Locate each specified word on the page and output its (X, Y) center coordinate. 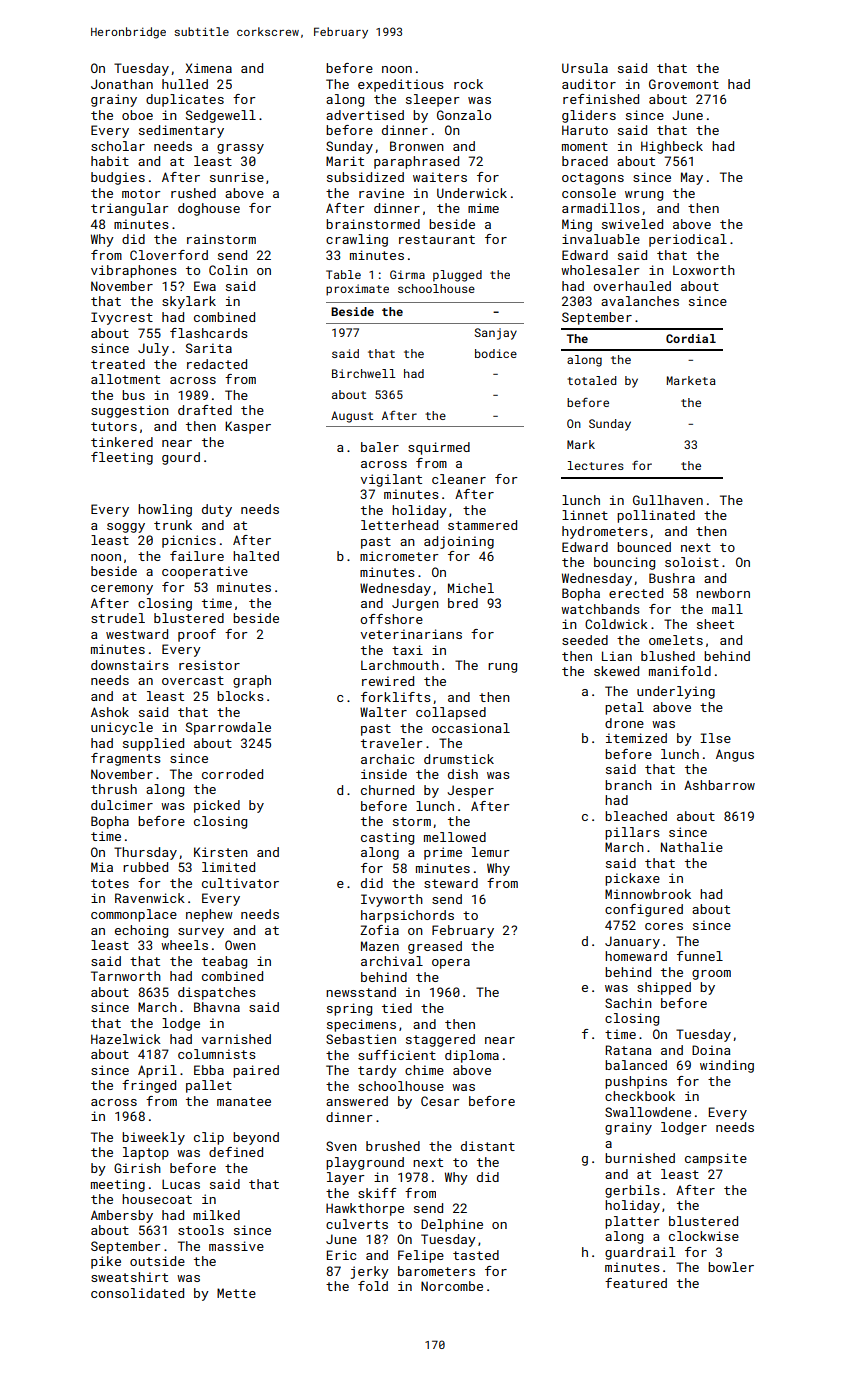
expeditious (401, 85)
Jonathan (122, 84)
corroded (232, 774)
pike (106, 1262)
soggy (126, 528)
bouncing (624, 563)
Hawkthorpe (365, 1209)
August (352, 417)
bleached (636, 816)
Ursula (585, 68)
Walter (383, 712)
